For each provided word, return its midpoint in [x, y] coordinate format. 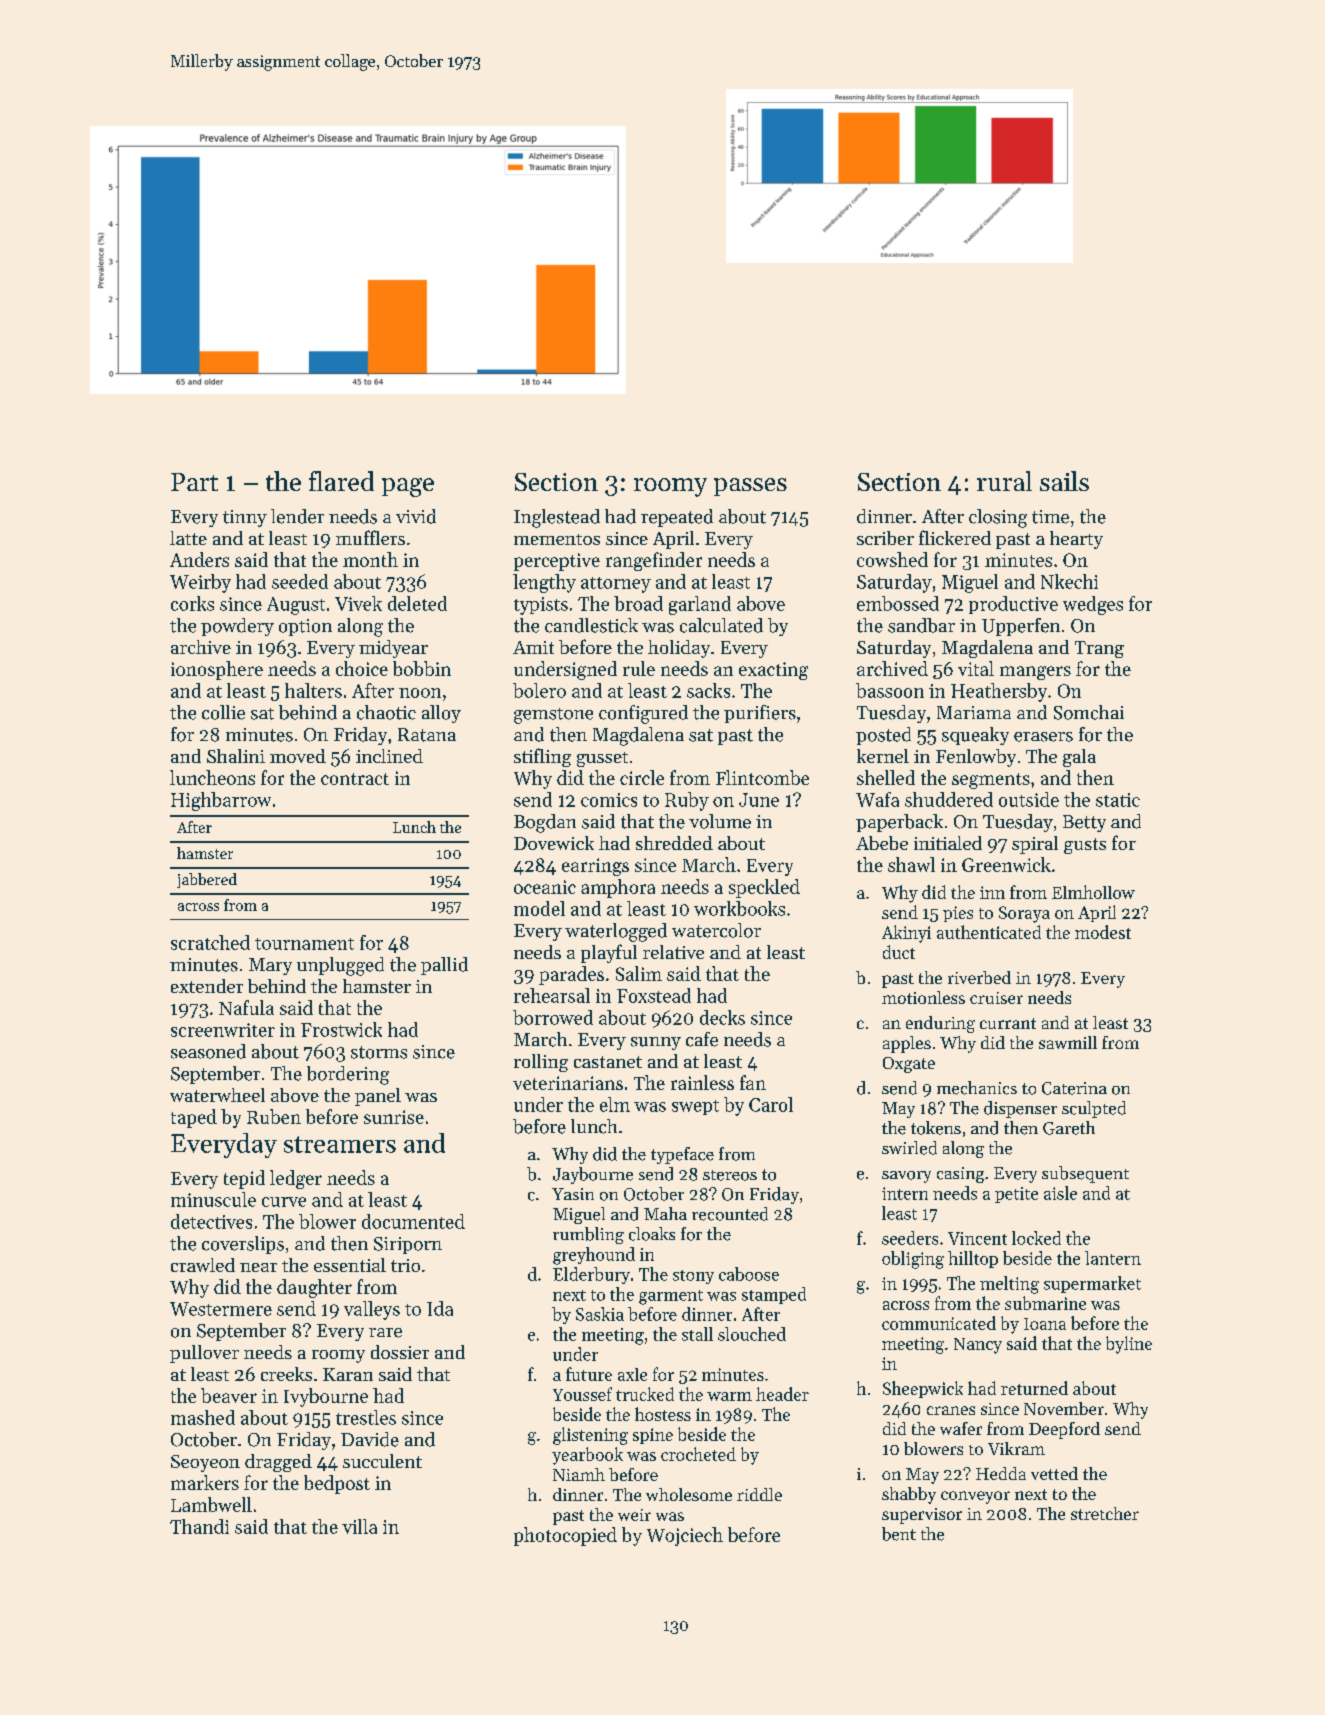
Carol [771, 1104]
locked [1036, 1238]
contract [355, 779]
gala [1079, 758]
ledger [296, 1179]
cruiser [996, 998]
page [408, 487]
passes [750, 487]
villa [359, 1526]
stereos [730, 1175]
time [1050, 517]
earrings [595, 867]
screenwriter [223, 1030]
